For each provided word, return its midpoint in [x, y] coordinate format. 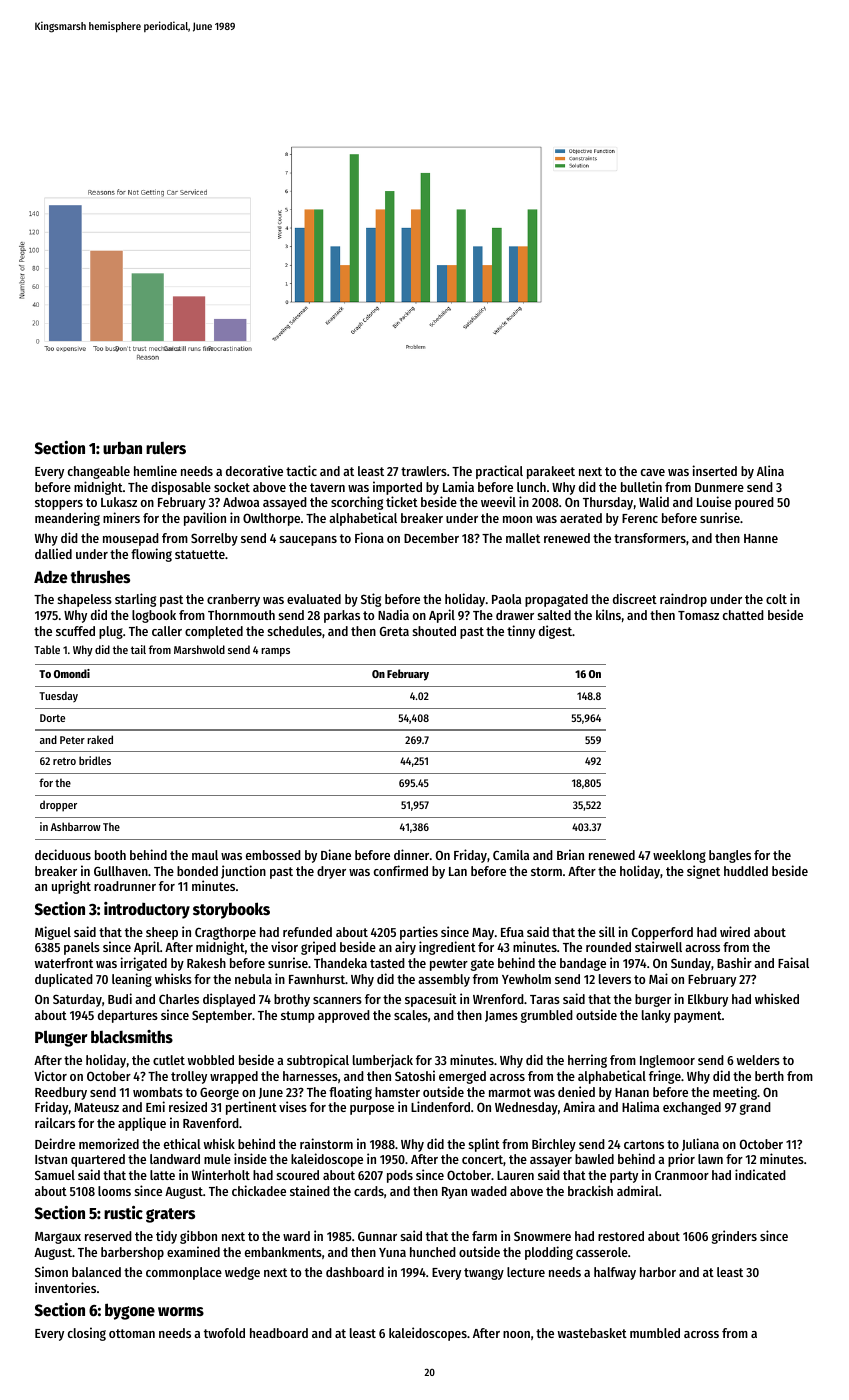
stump [298, 1017]
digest [555, 632]
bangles [730, 856]
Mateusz [96, 1107]
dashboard [355, 1272]
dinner [411, 854]
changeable [99, 472]
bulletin [641, 486]
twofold [224, 1333]
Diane [336, 854]
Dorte [52, 718]
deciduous [63, 854]
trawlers [424, 471]
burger [653, 1000]
